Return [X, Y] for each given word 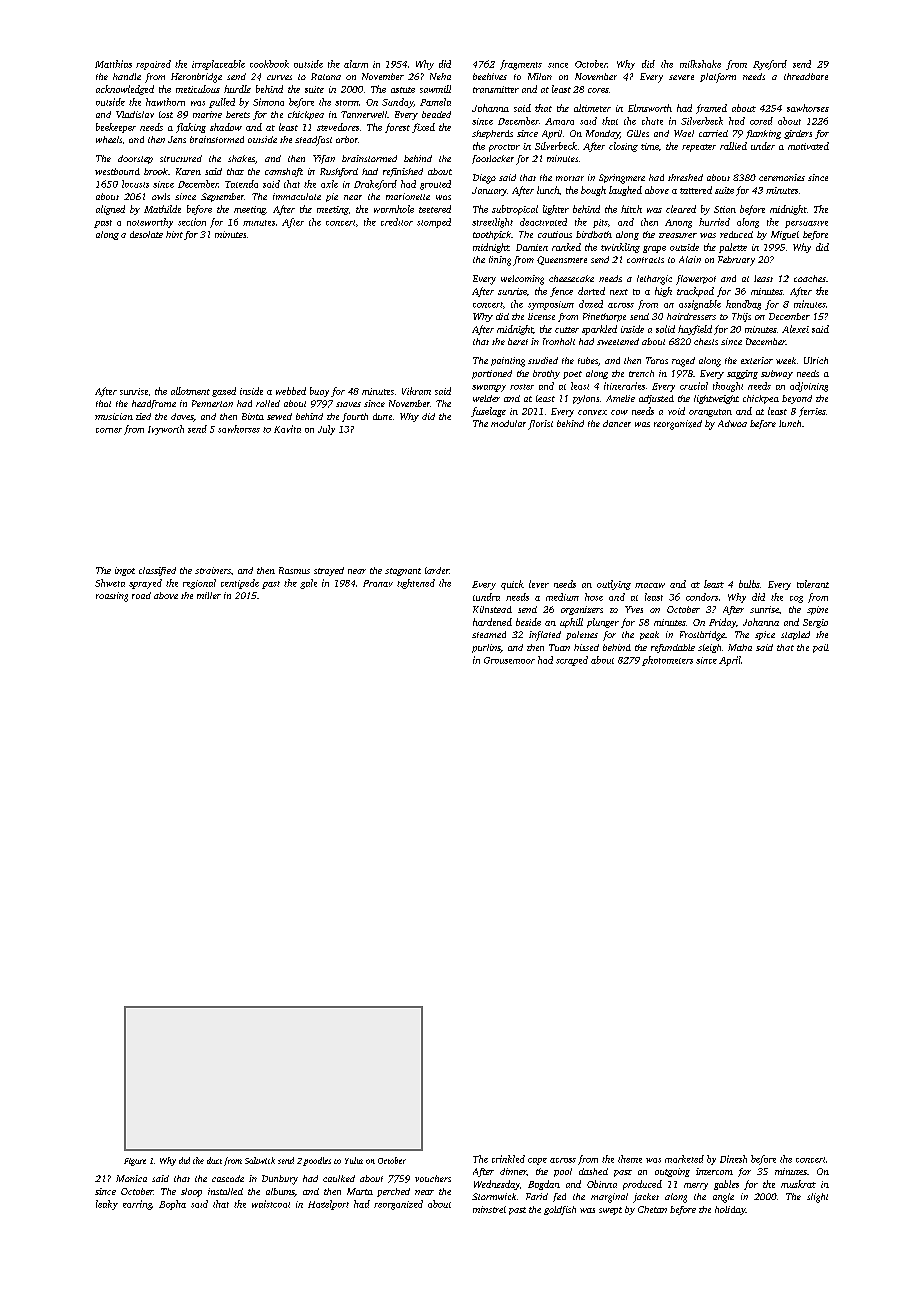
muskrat [798, 1184]
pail [821, 648]
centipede [240, 584]
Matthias [113, 64]
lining [500, 261]
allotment [190, 391]
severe [681, 77]
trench [641, 373]
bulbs [749, 584]
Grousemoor [509, 660]
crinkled [508, 1159]
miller [209, 595]
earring [137, 1205]
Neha [440, 76]
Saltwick [260, 1160]
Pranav [378, 583]
